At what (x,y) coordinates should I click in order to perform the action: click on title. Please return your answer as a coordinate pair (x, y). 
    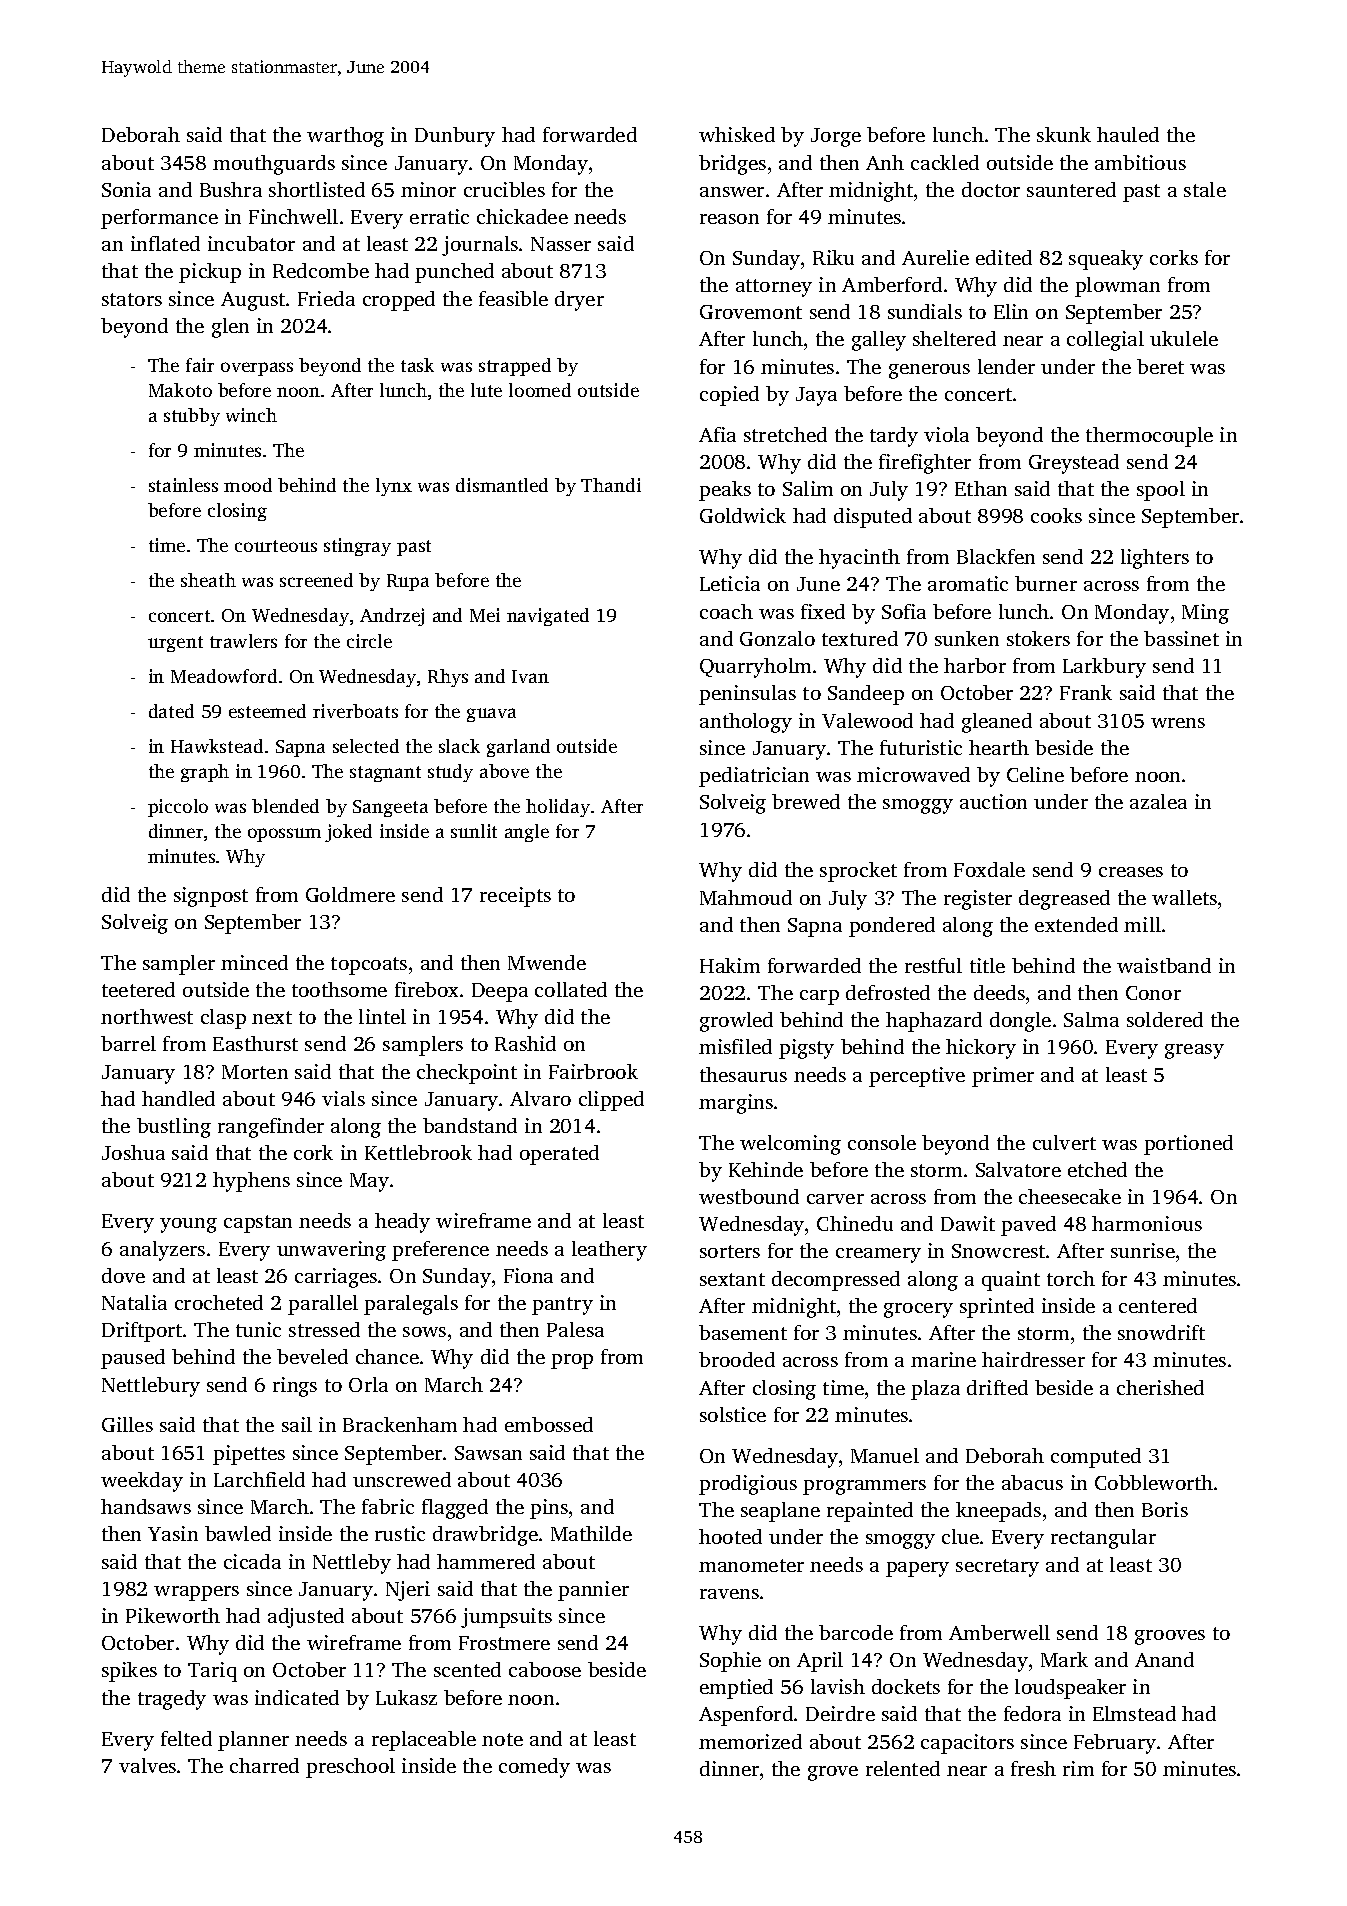
    Looking at the image, I should click on (987, 965).
